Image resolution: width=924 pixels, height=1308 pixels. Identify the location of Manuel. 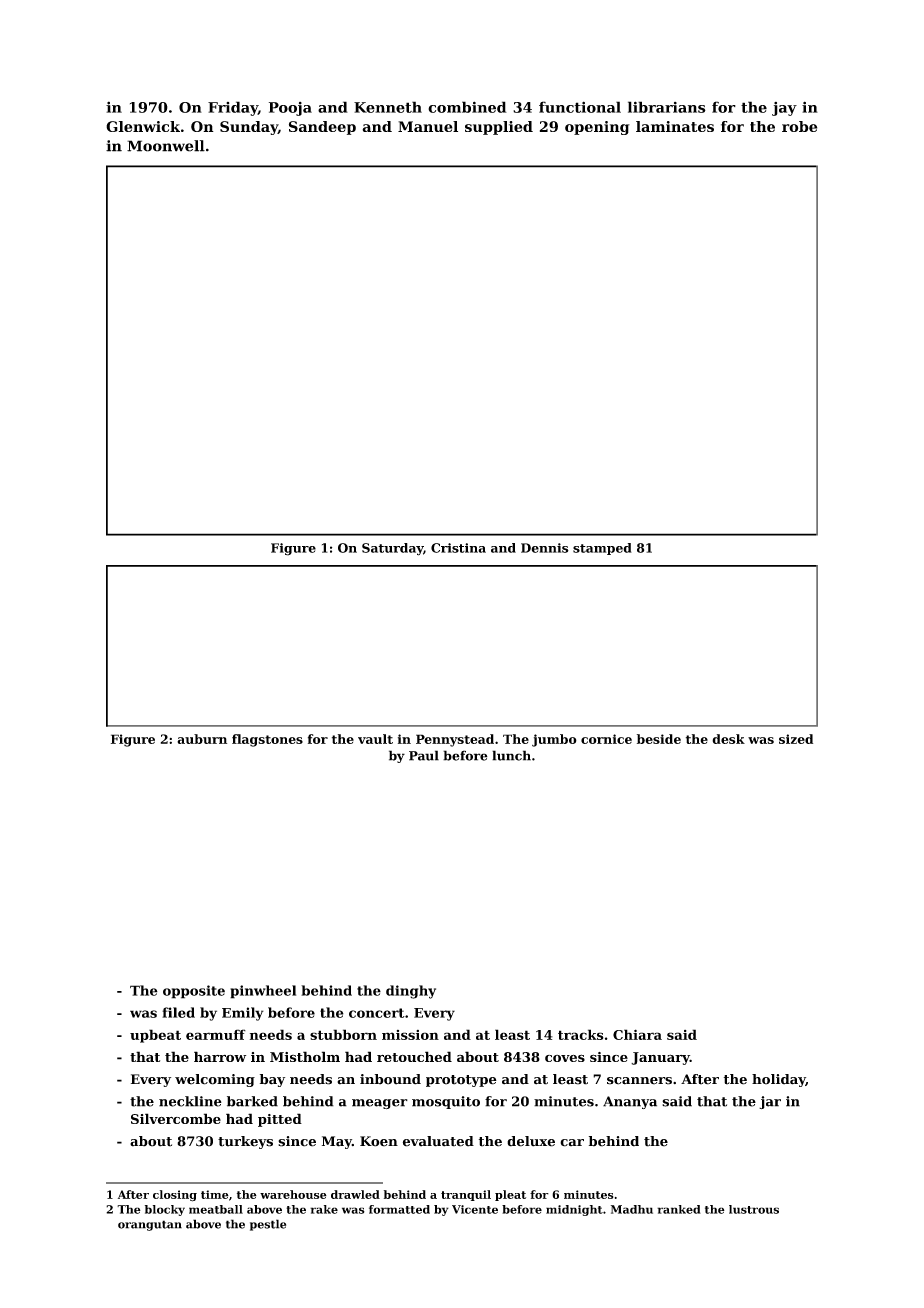
(428, 126).
